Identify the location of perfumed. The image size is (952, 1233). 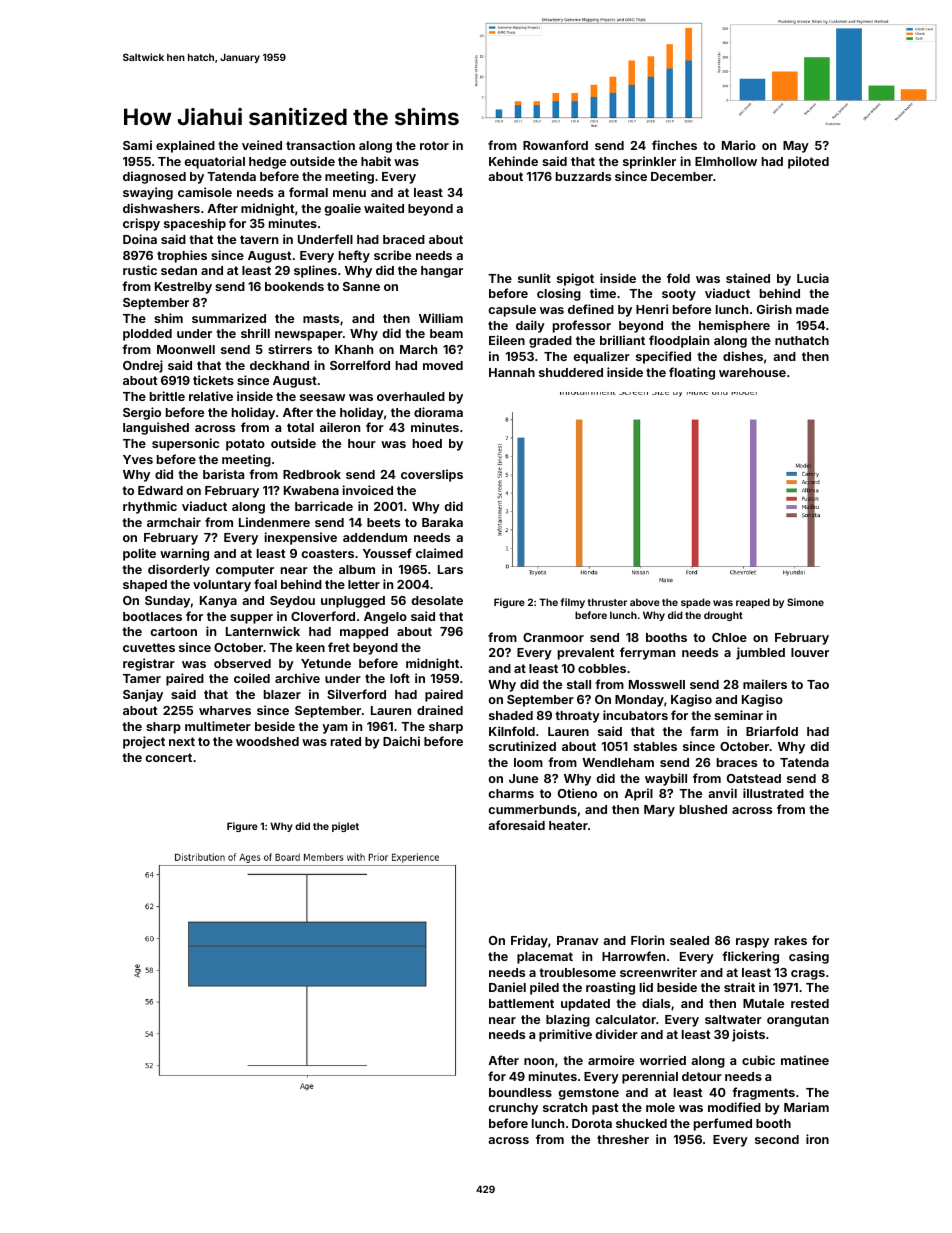
(723, 1124).
